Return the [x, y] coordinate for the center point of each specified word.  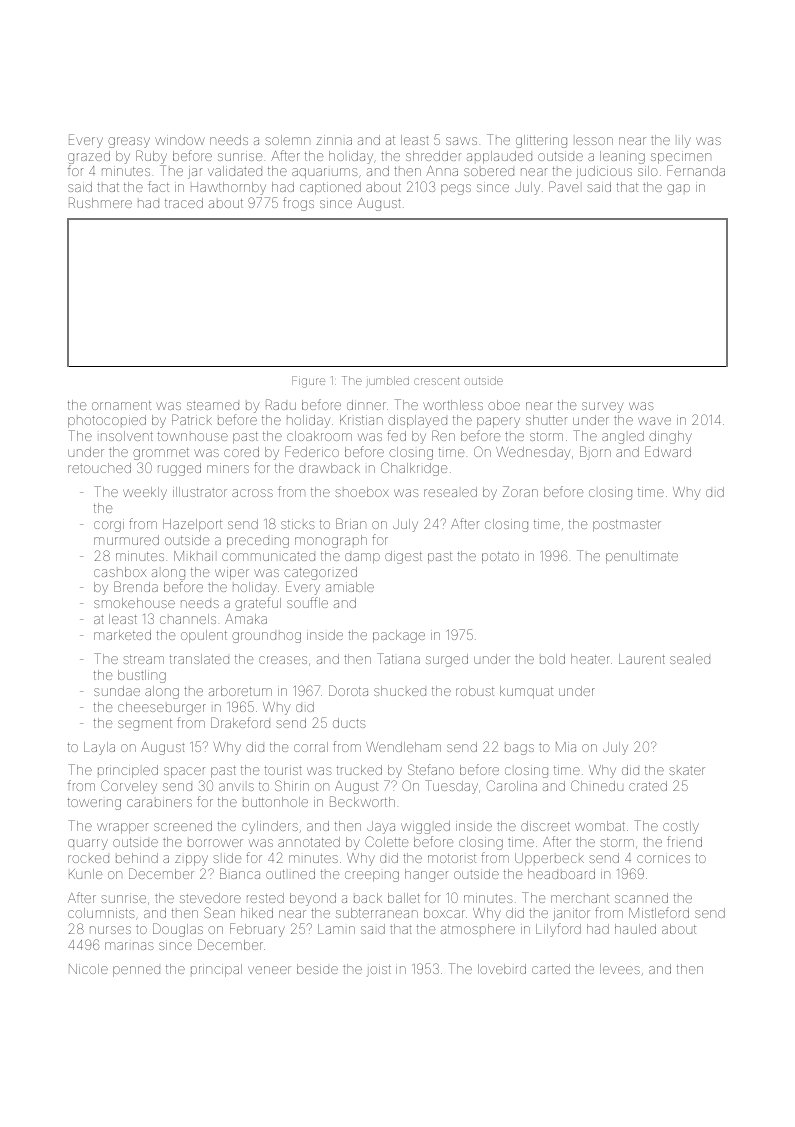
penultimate [642, 557]
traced [184, 203]
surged [447, 660]
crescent [437, 381]
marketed [122, 635]
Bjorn [595, 453]
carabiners [159, 803]
